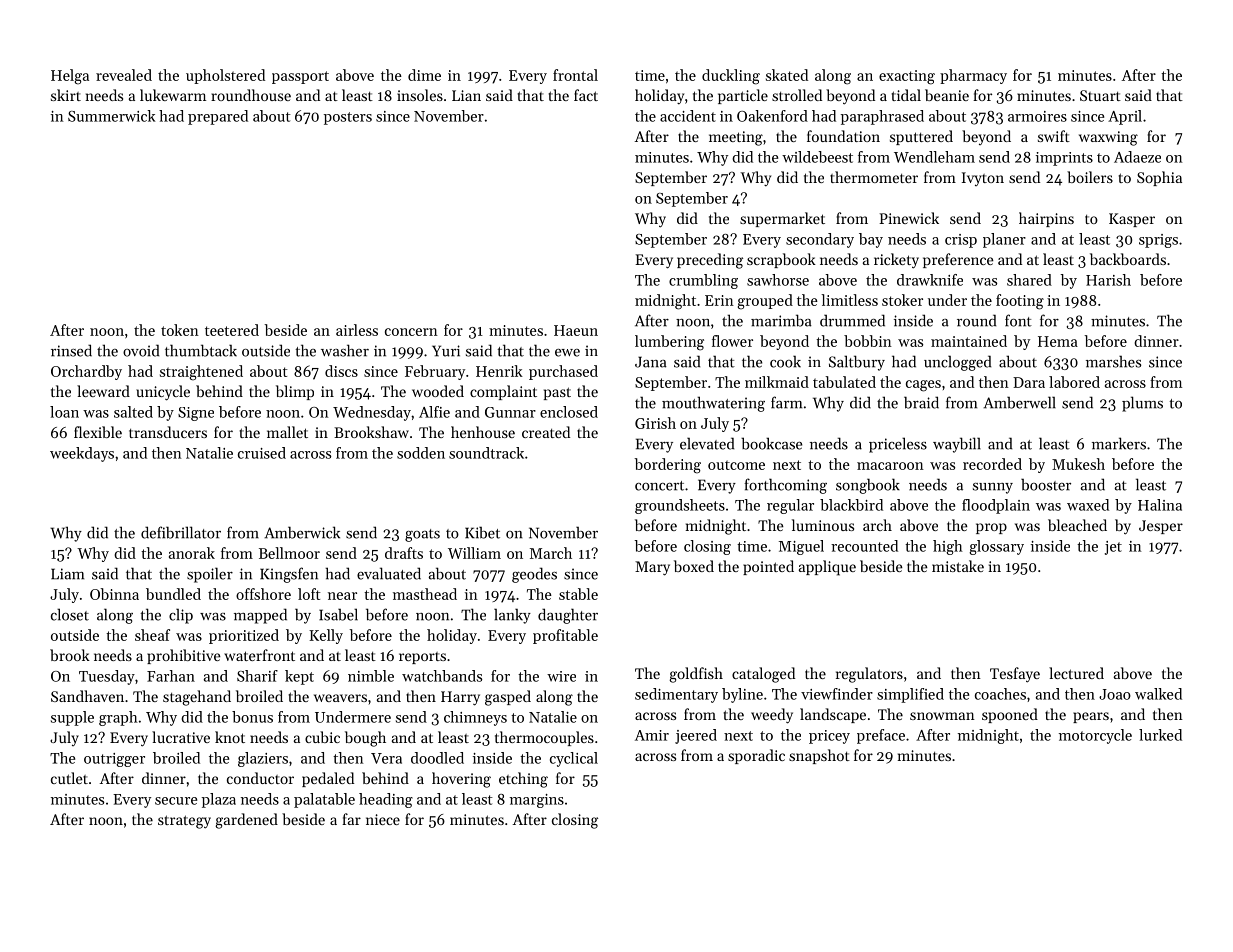 This screenshot has width=1233, height=952. Describe the element at coordinates (732, 341) in the screenshot. I see `flower` at that location.
